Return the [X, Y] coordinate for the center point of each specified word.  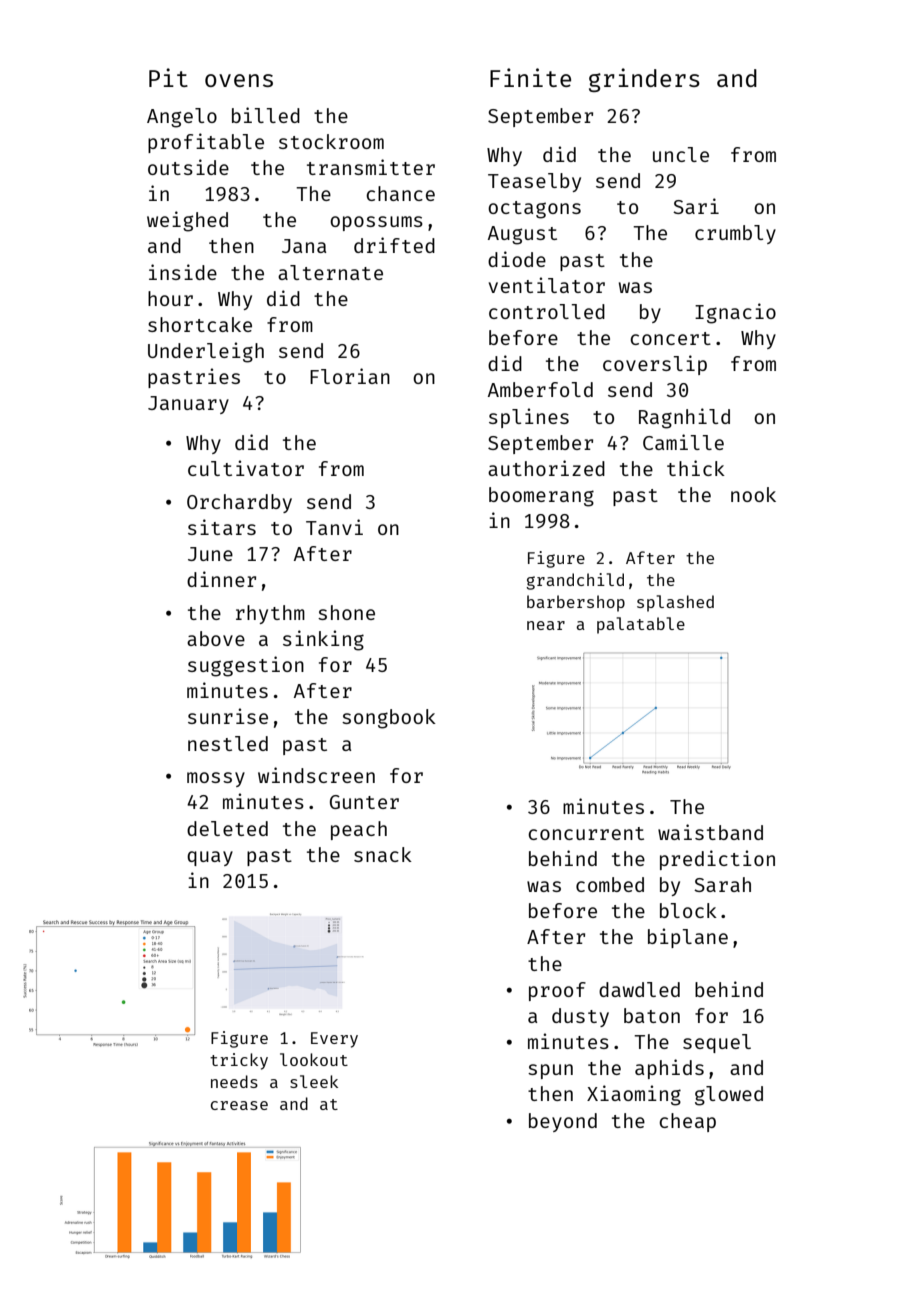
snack [383, 854]
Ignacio [735, 313]
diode [517, 259]
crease [239, 1105]
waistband [710, 832]
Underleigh [206, 352]
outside [188, 167]
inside [183, 272]
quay [210, 858]
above [216, 638]
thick [696, 468]
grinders [644, 80]
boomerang [541, 497]
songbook [389, 719]
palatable [641, 625]
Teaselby [534, 182]
